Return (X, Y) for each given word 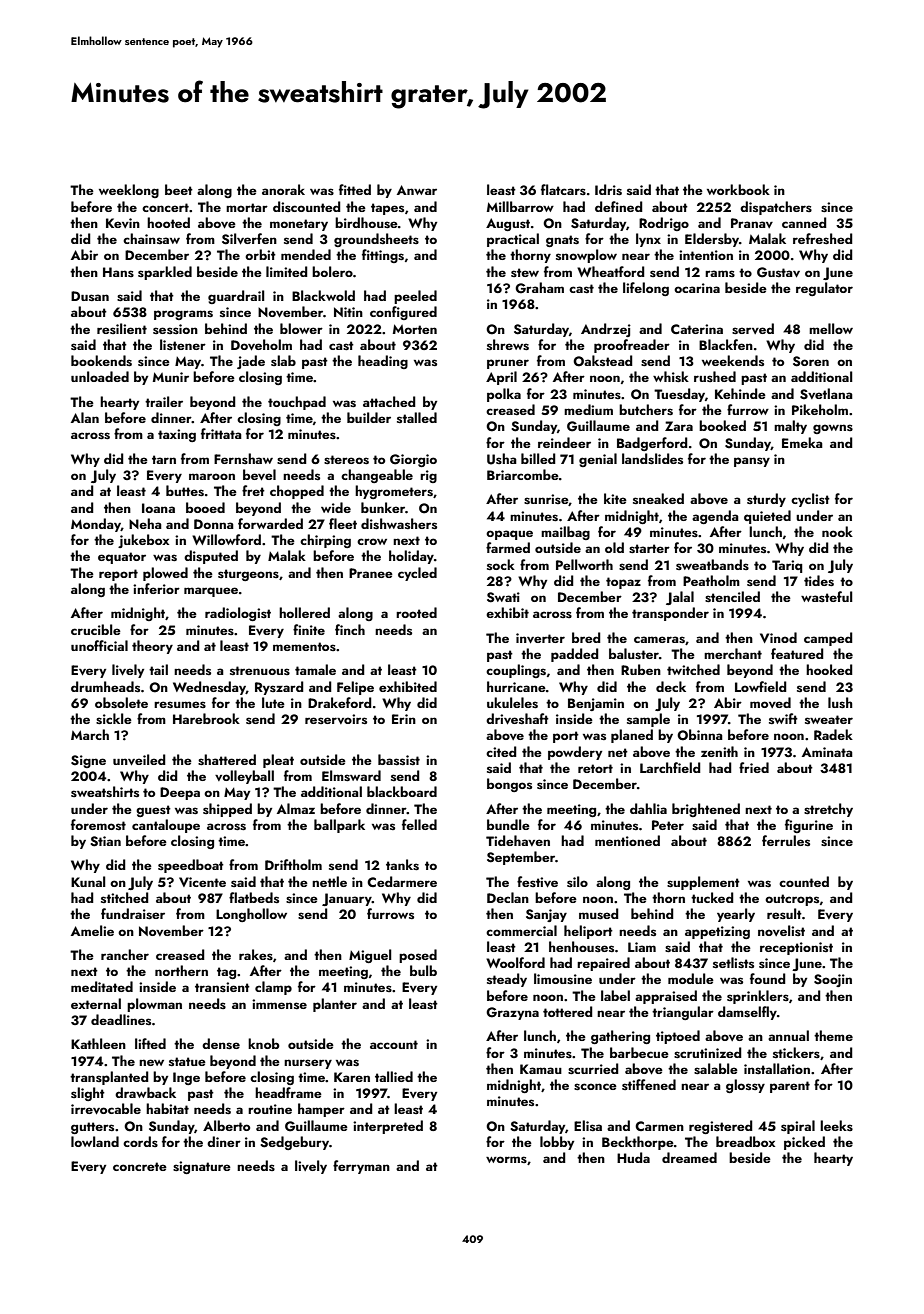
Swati (503, 597)
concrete (140, 1166)
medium (588, 409)
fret (253, 490)
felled (419, 824)
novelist (781, 930)
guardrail (236, 297)
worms (506, 1159)
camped (828, 639)
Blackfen (726, 344)
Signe (88, 761)
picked (804, 1143)
